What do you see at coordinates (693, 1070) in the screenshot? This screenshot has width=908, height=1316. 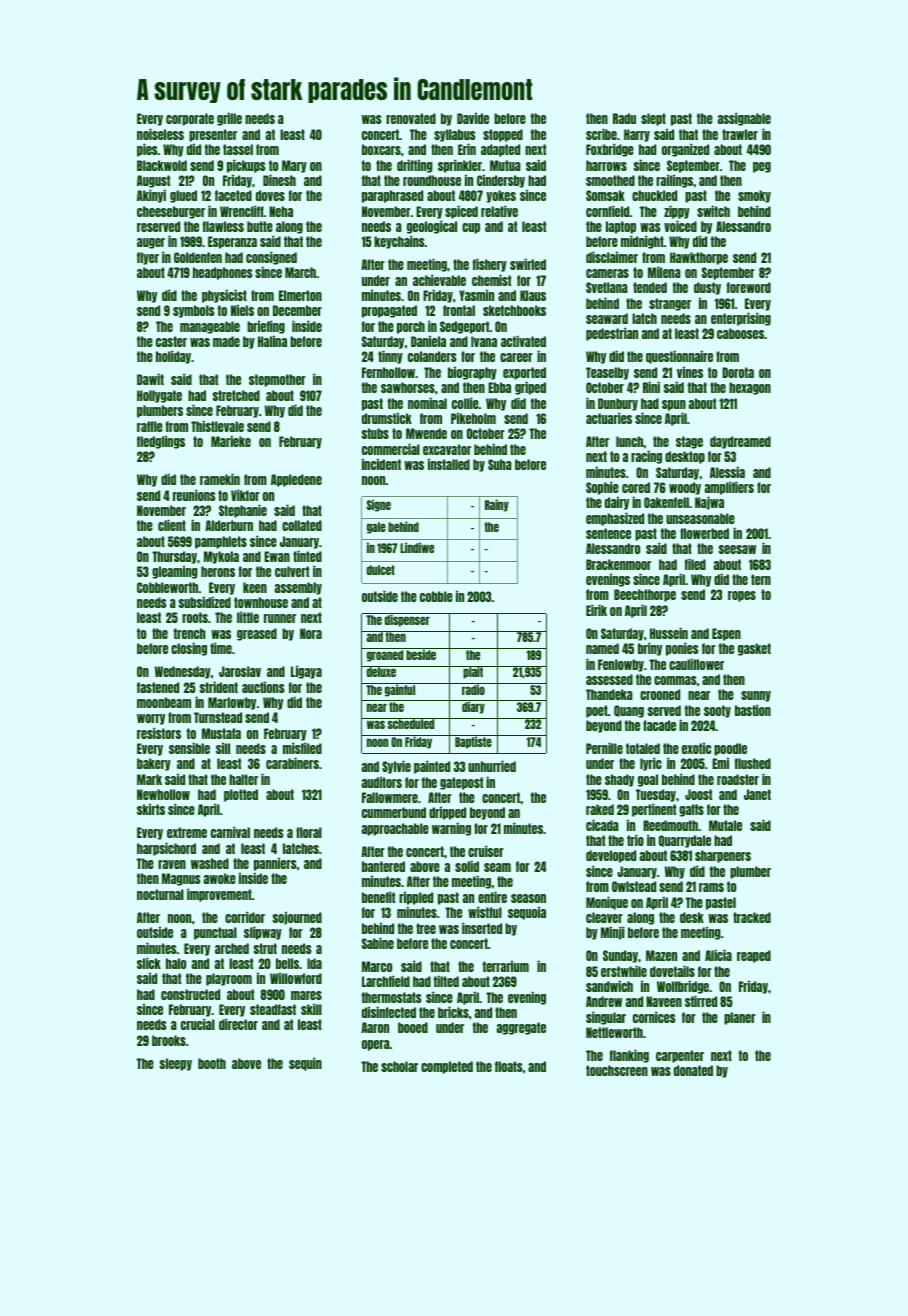 I see `donated` at bounding box center [693, 1070].
